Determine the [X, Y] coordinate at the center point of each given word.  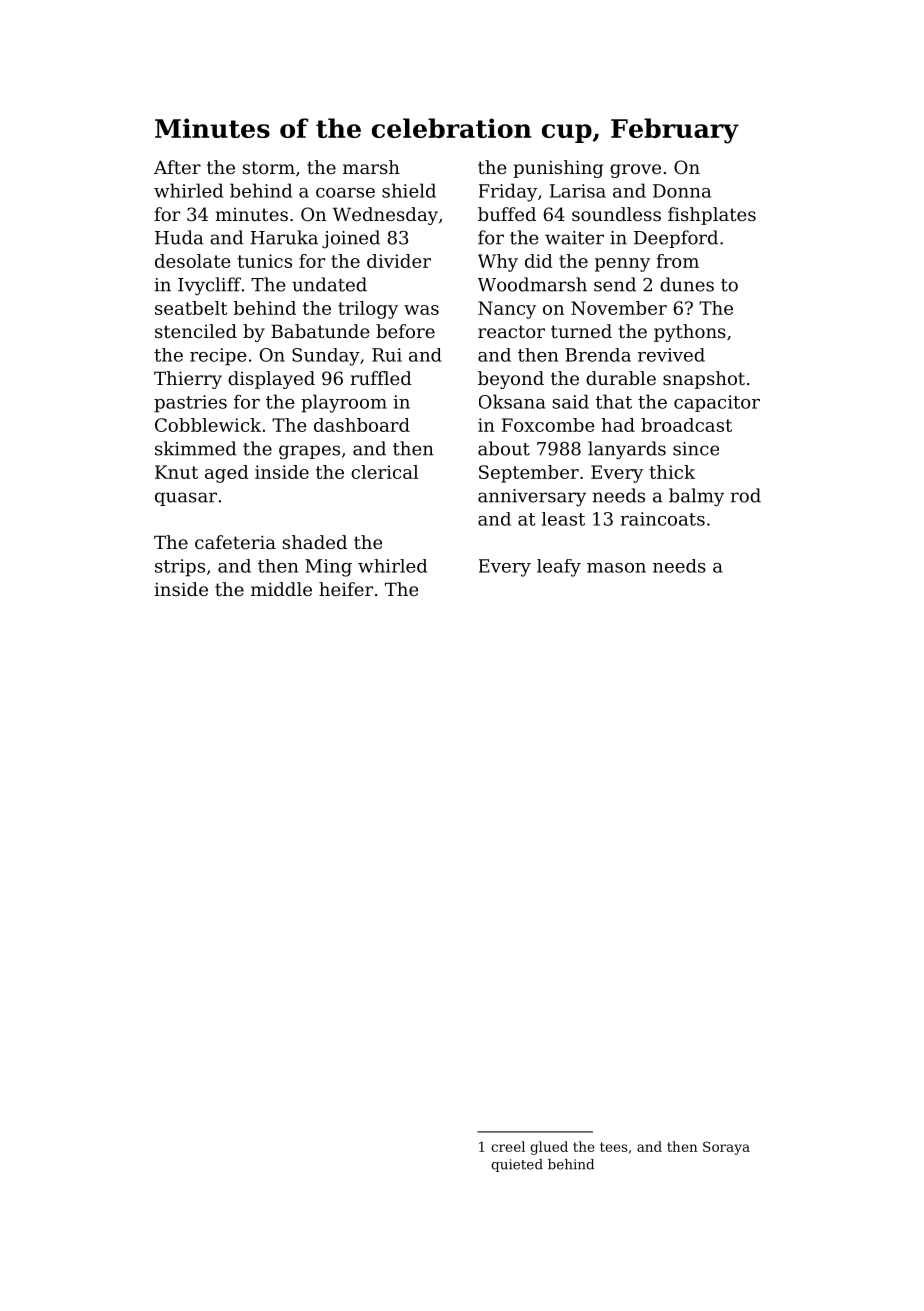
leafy [559, 568]
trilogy [368, 310]
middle [281, 589]
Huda [179, 237]
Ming [328, 568]
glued [549, 1148]
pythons [690, 333]
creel [508, 1146]
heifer [346, 589]
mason [616, 568]
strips [180, 568]
